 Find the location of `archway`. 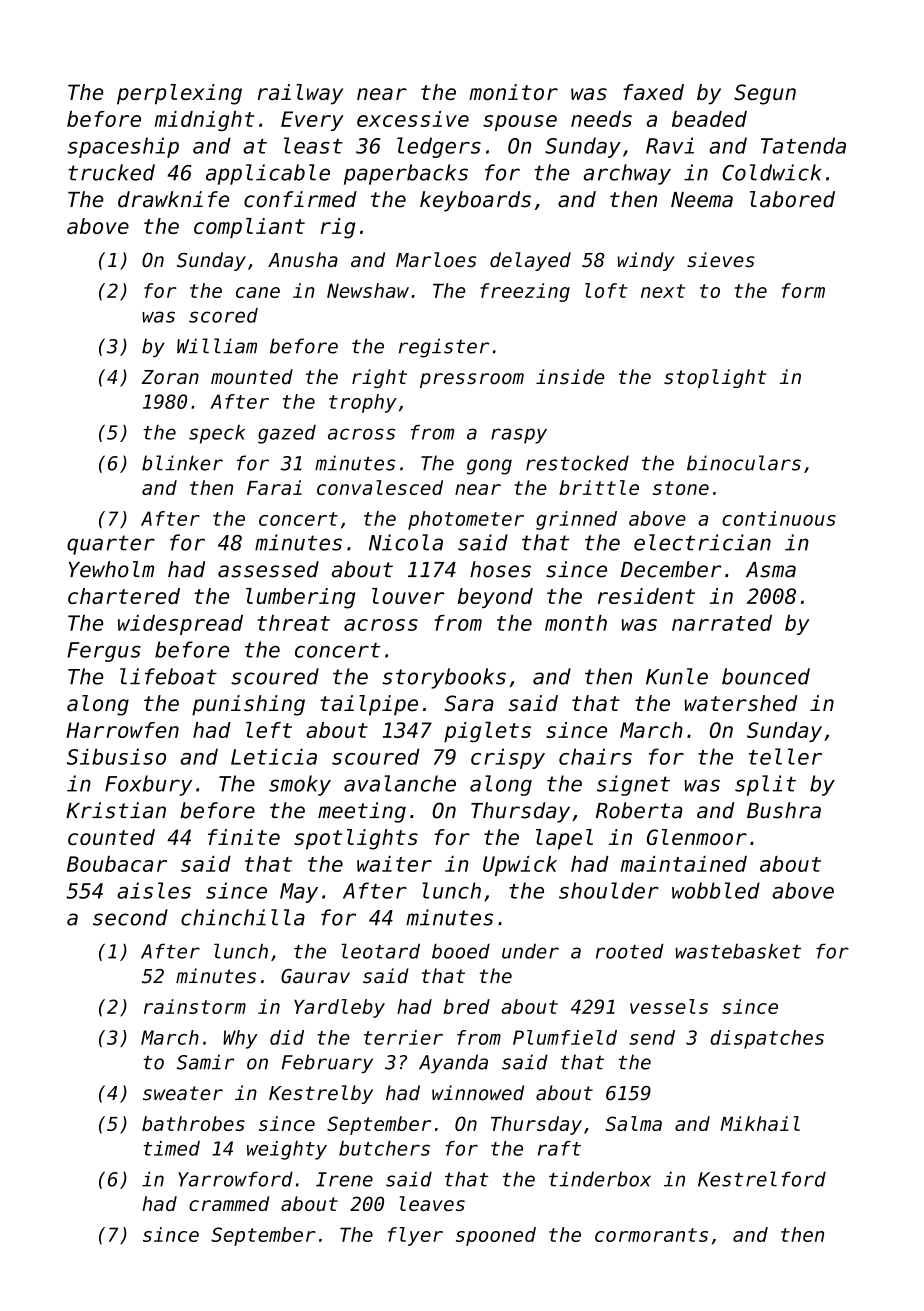

archway is located at coordinates (627, 174).
